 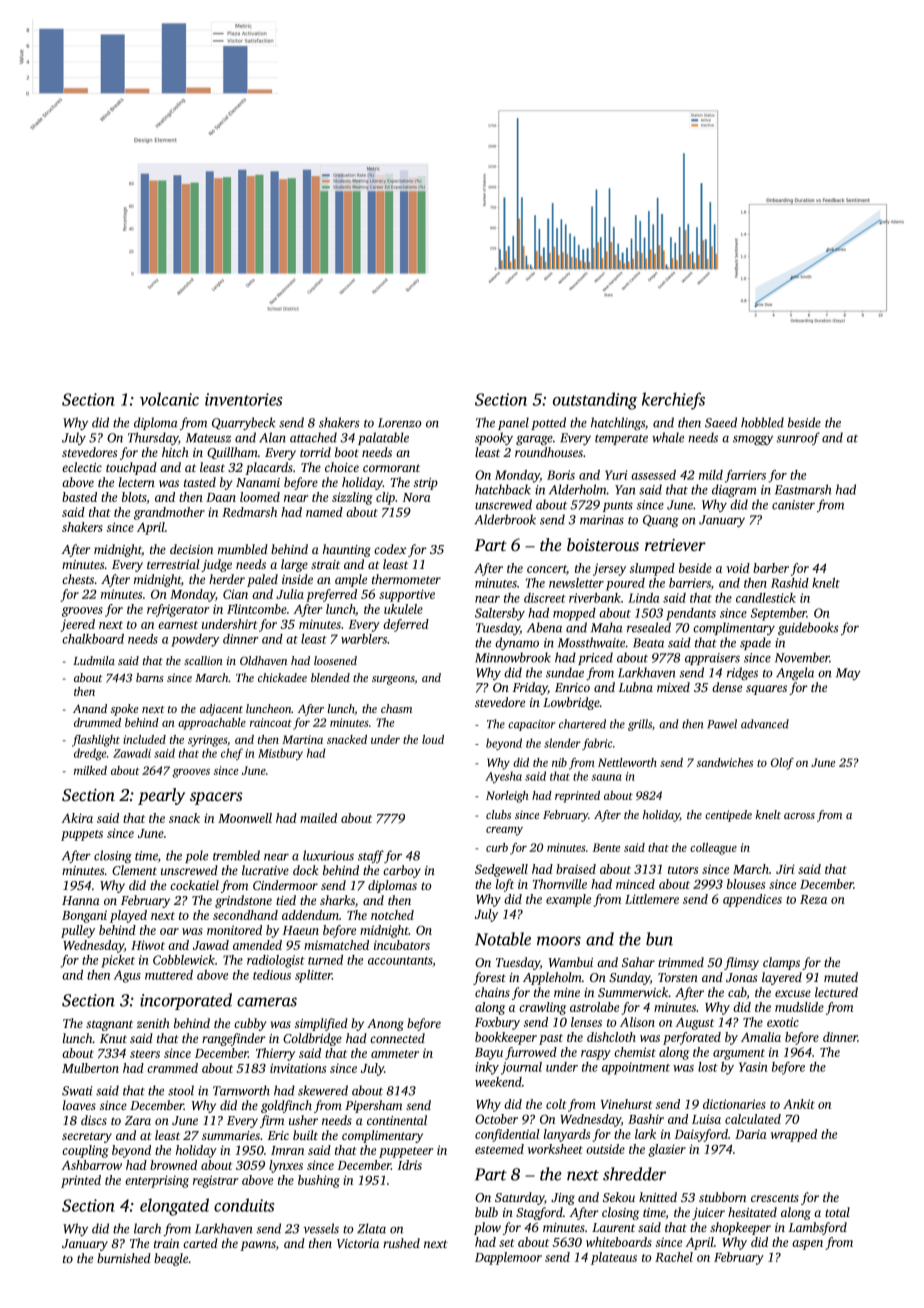 What do you see at coordinates (171, 1259) in the image?
I see `beagle` at bounding box center [171, 1259].
